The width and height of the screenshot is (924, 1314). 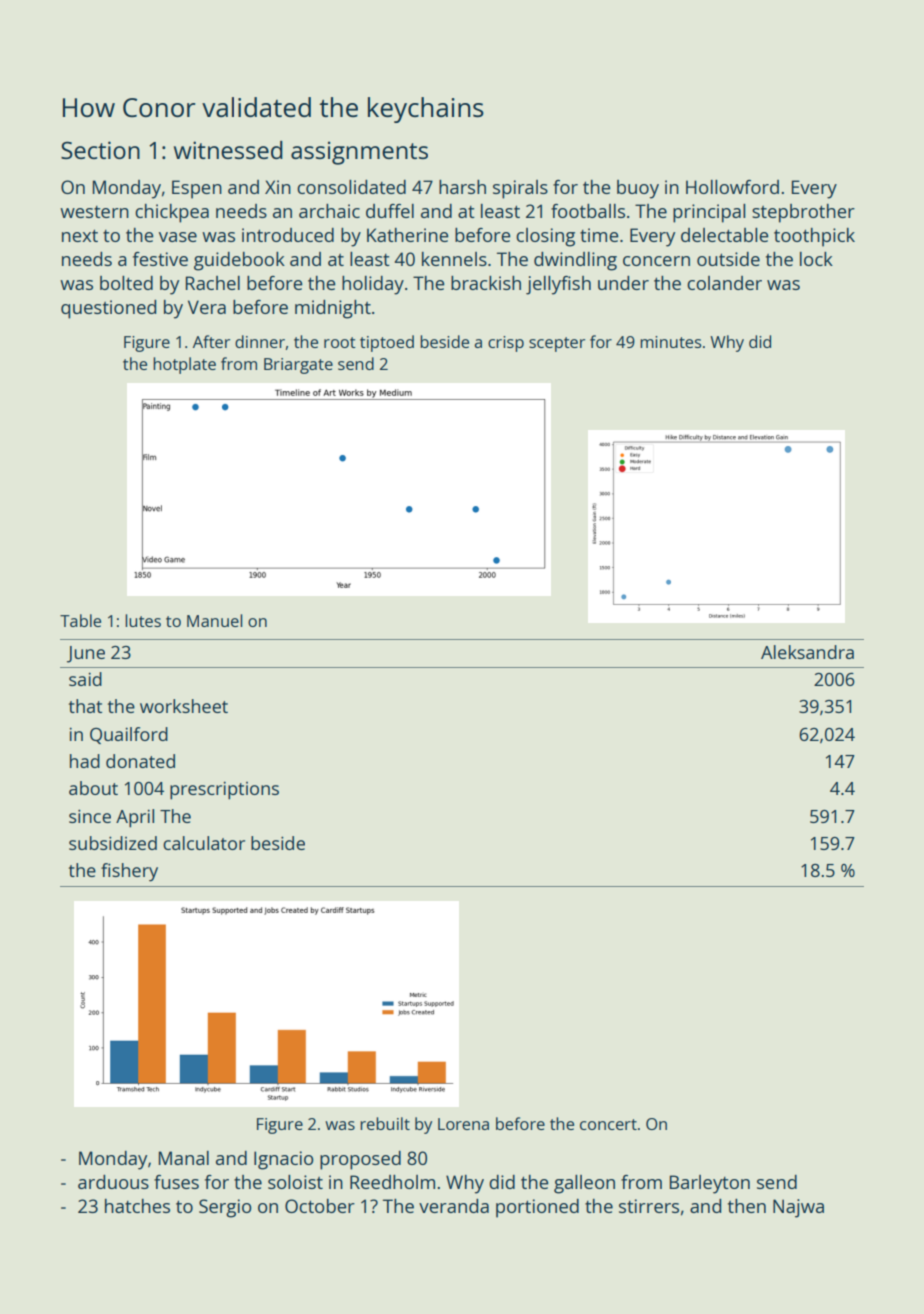 I want to click on Manuel, so click(x=215, y=620).
